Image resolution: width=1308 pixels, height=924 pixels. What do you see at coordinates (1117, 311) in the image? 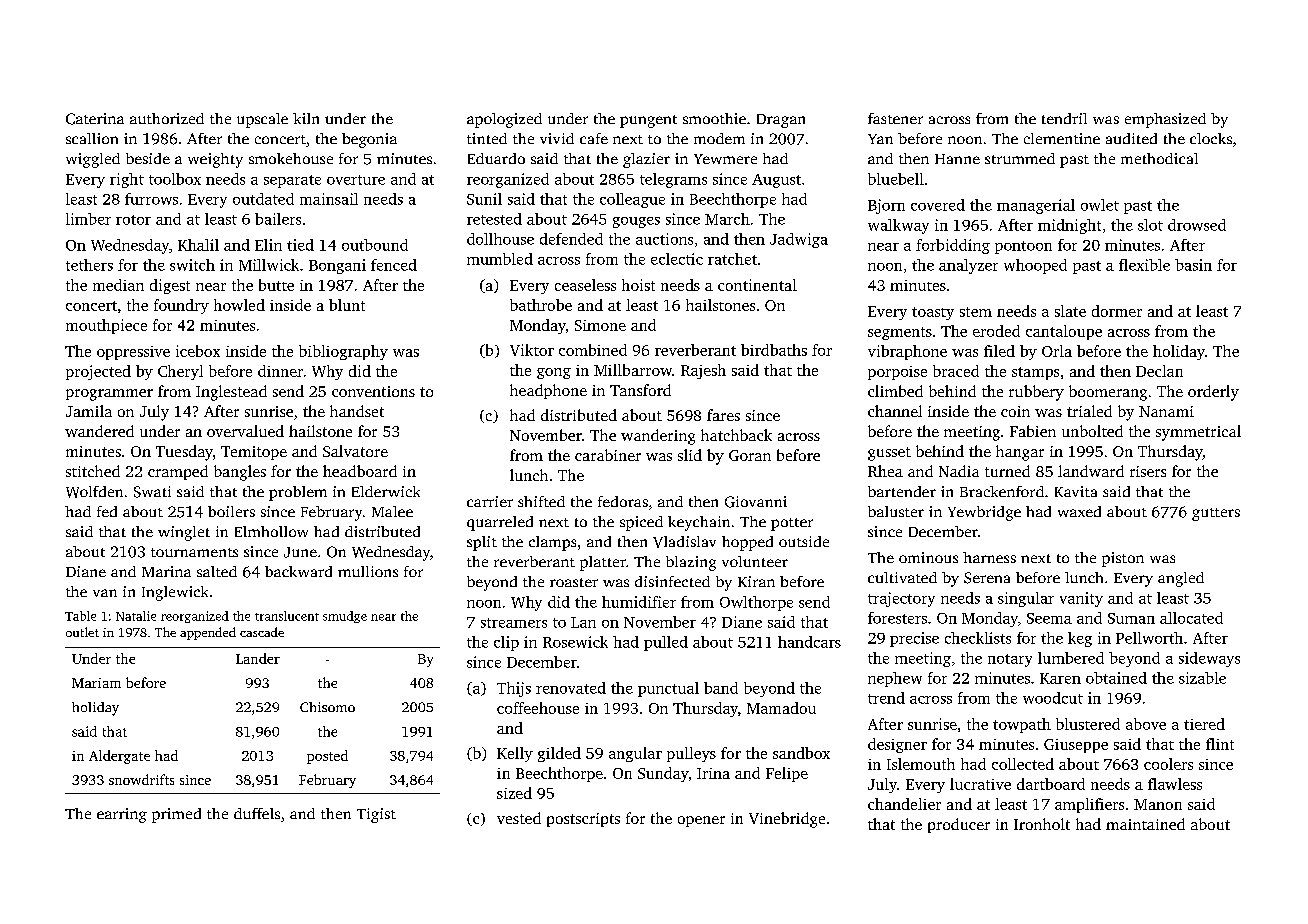
I see `dormer` at bounding box center [1117, 311].
